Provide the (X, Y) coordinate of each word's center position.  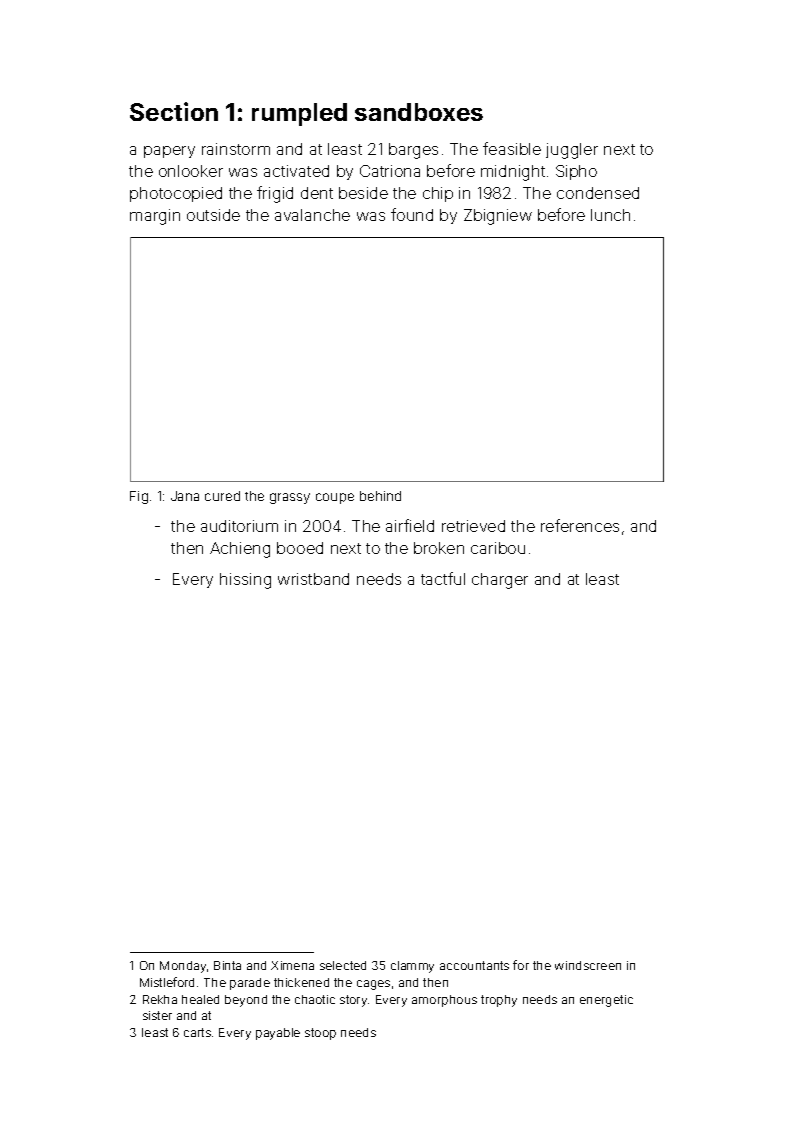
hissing (245, 581)
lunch (610, 215)
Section (174, 111)
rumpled (299, 114)
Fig (139, 497)
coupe (335, 498)
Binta (227, 965)
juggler (572, 151)
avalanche (312, 215)
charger (500, 581)
